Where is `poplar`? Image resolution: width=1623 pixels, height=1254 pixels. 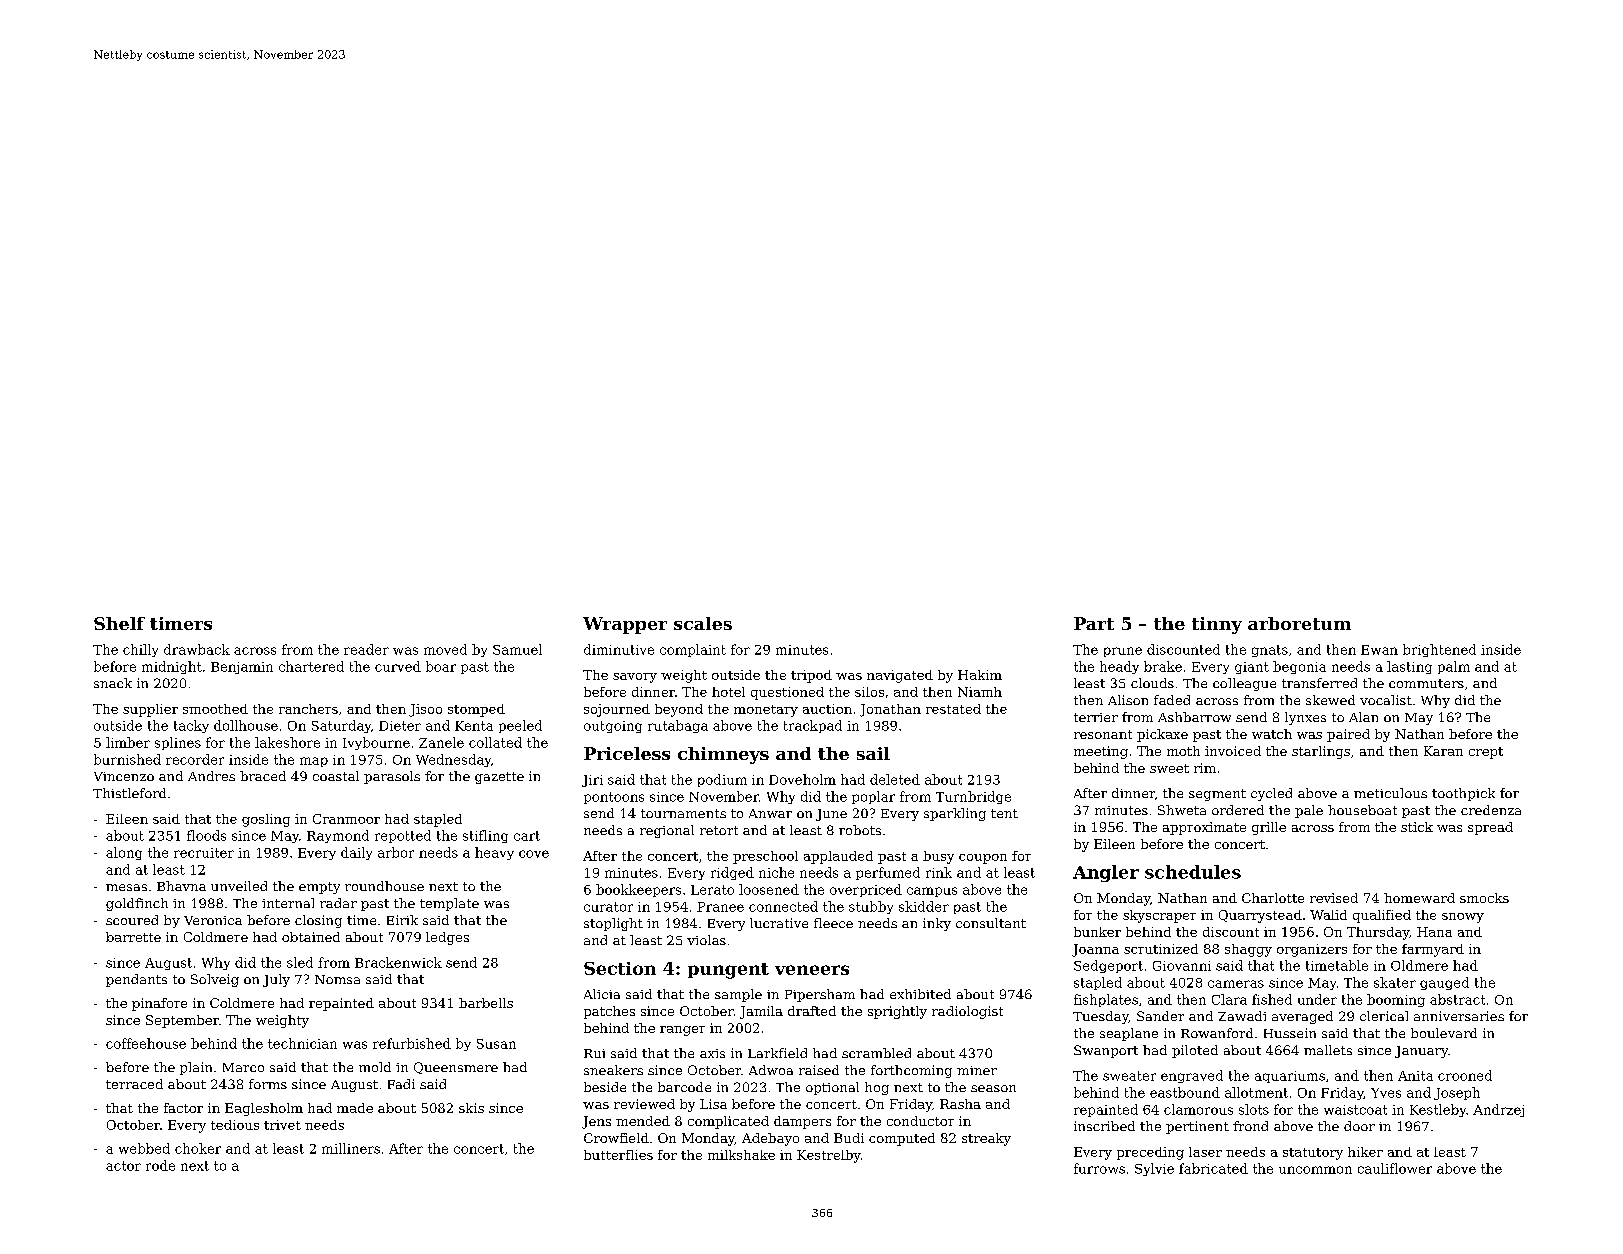 poplar is located at coordinates (873, 797).
